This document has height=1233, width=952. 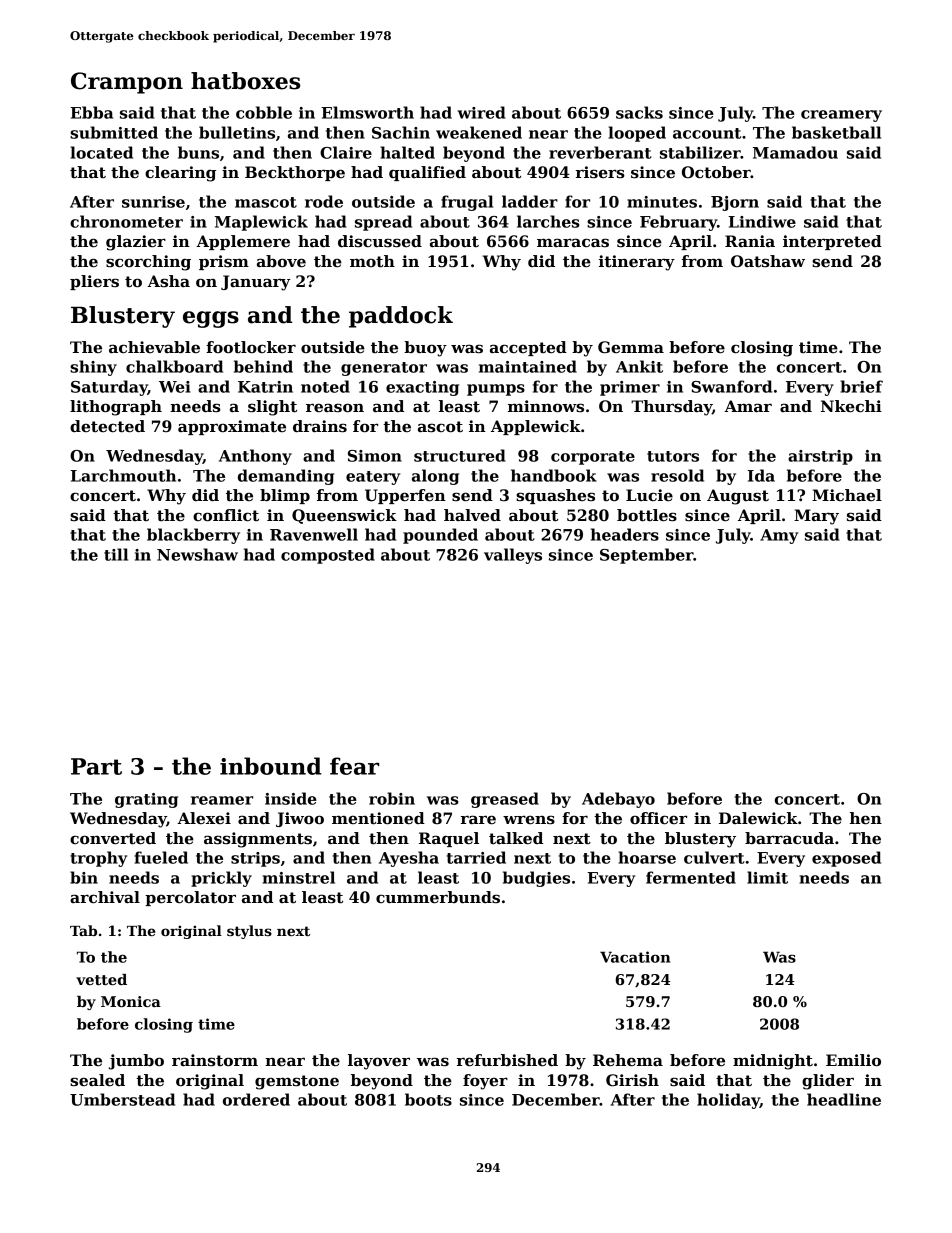 What do you see at coordinates (481, 112) in the document?
I see `wired` at bounding box center [481, 112].
